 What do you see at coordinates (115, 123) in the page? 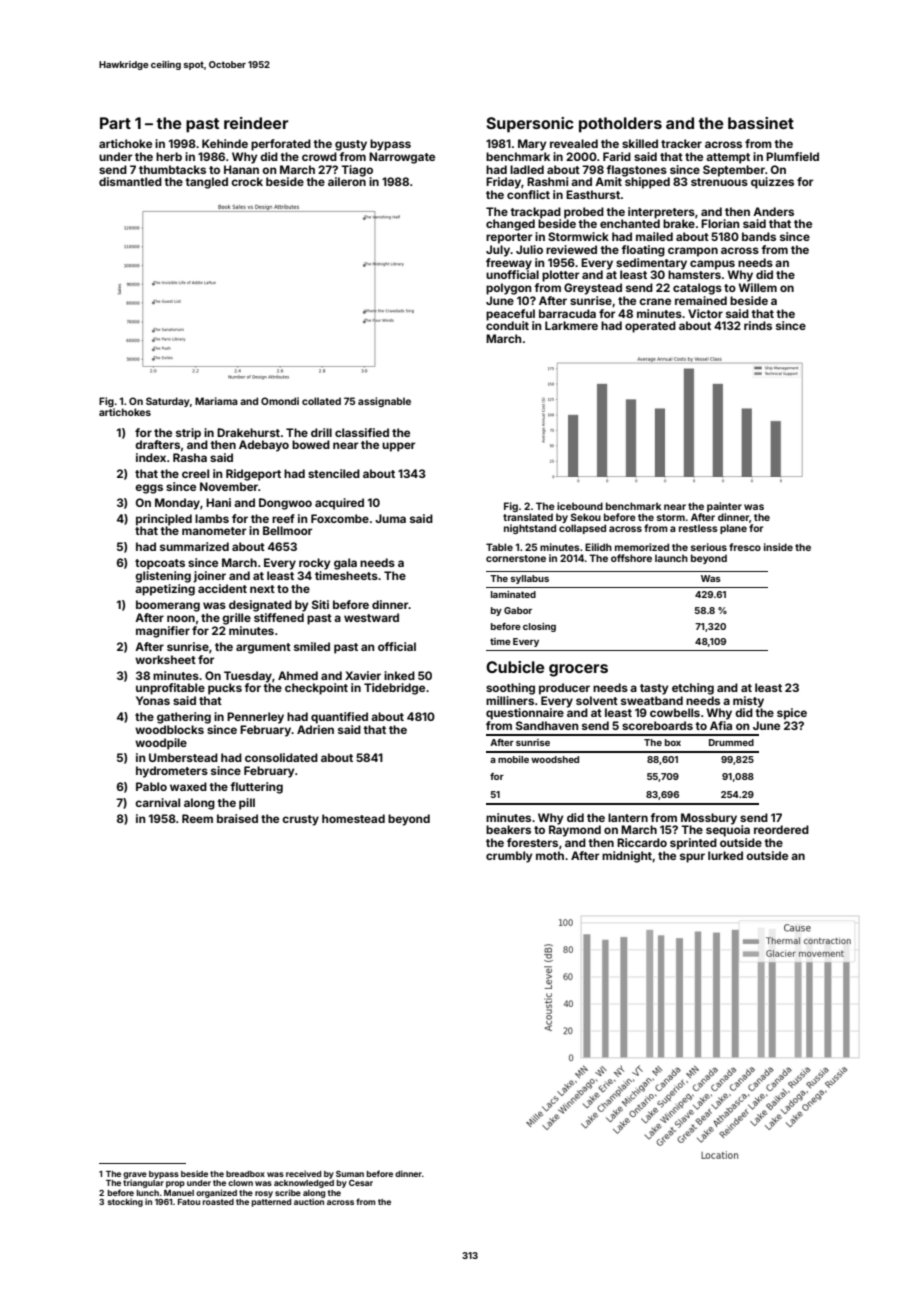
I see `Part` at bounding box center [115, 123].
